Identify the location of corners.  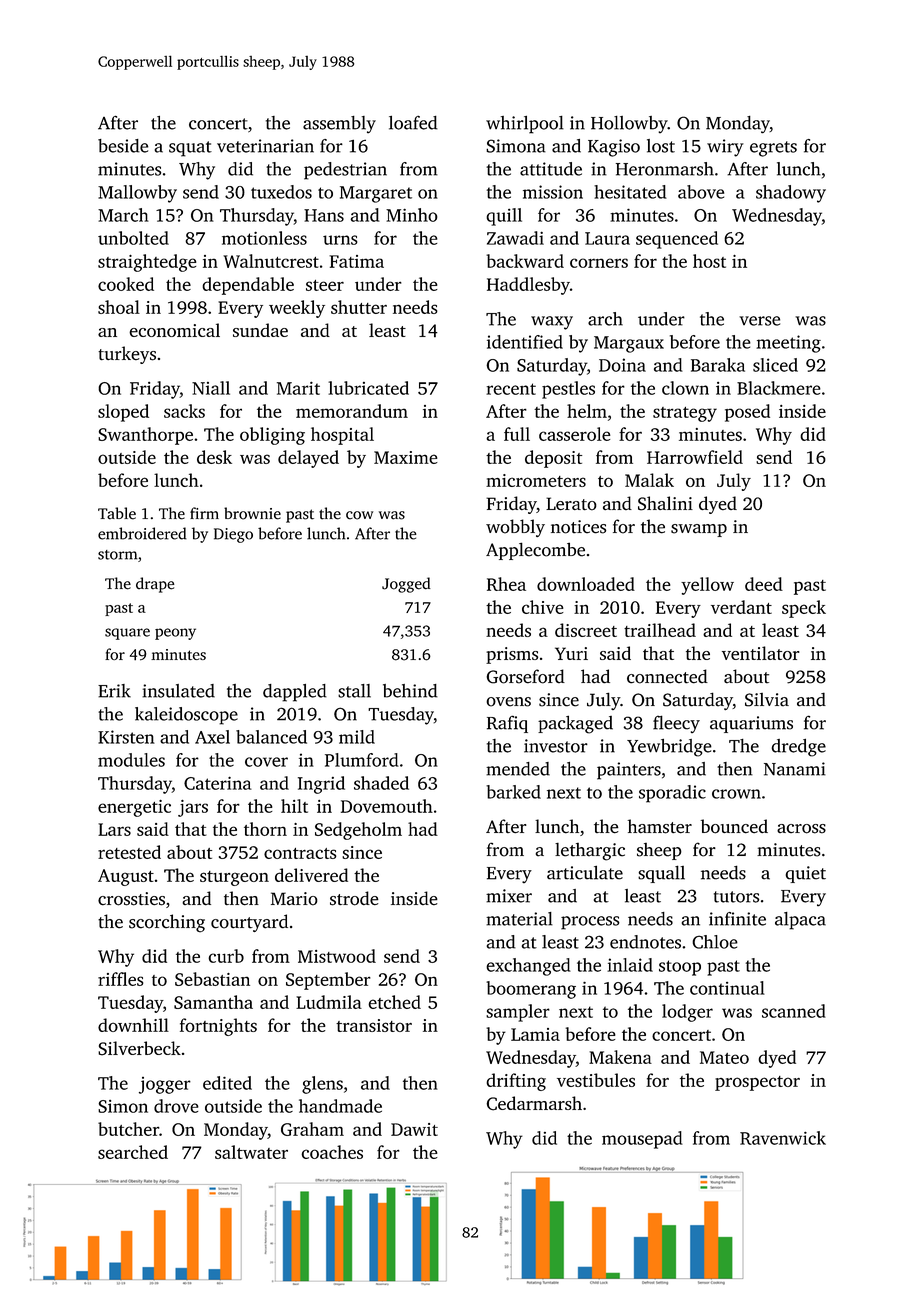
(599, 263).
